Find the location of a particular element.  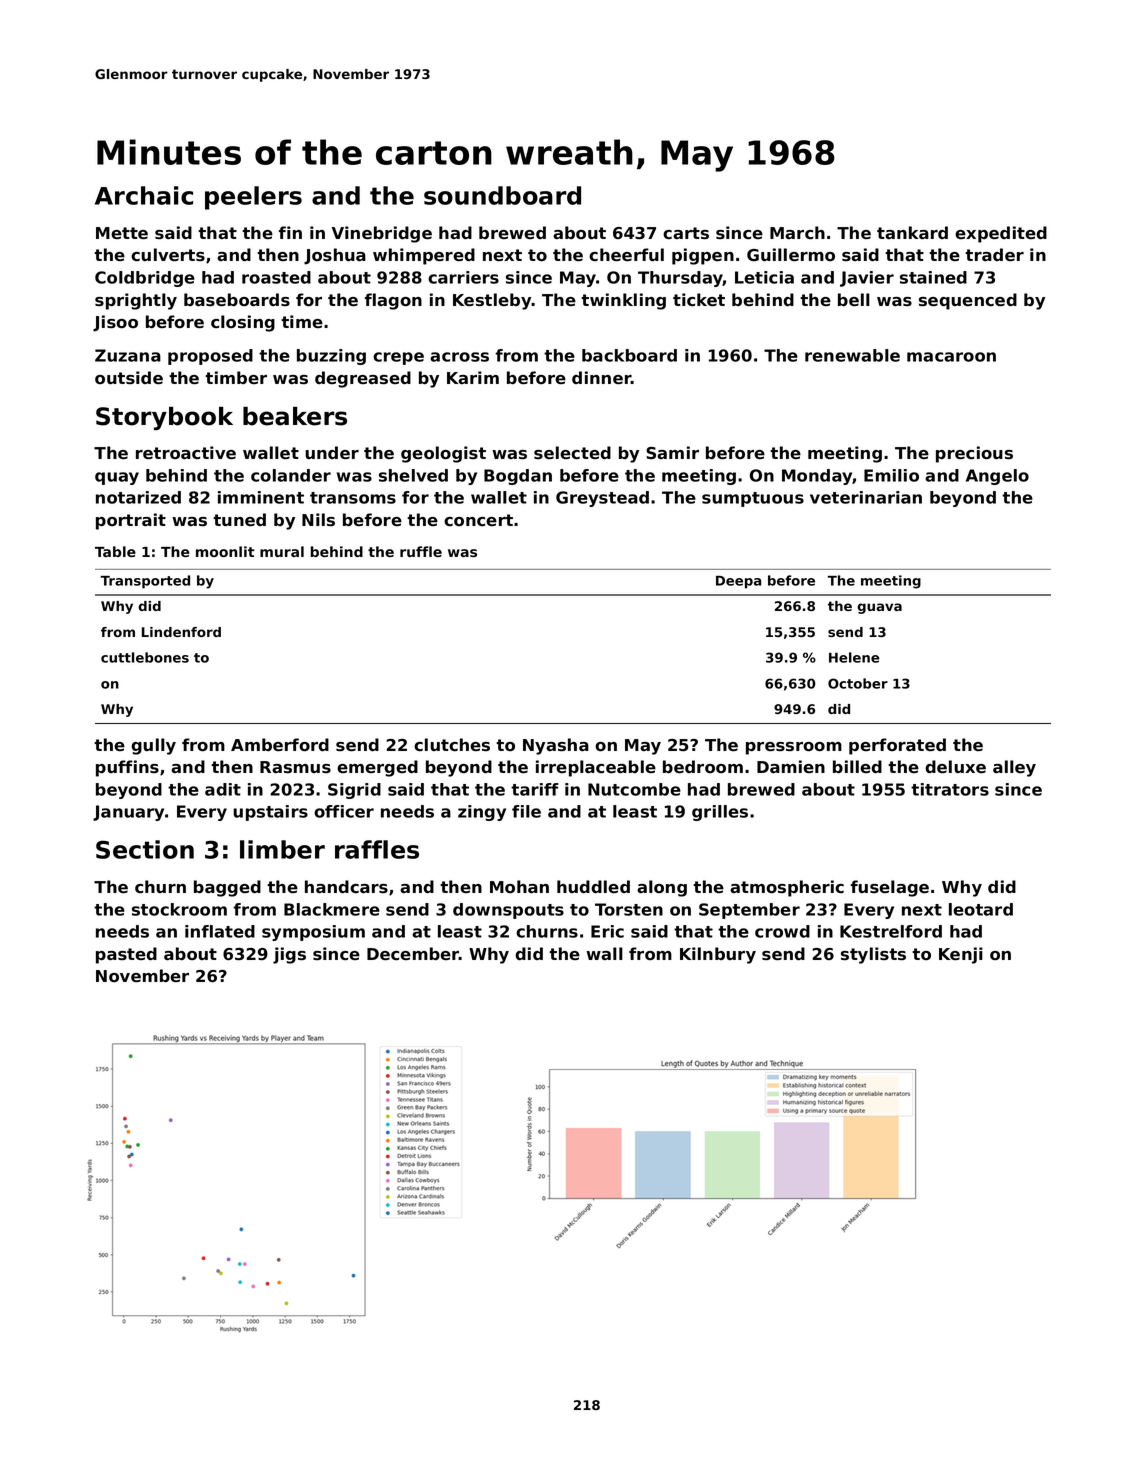

leotard is located at coordinates (981, 909).
